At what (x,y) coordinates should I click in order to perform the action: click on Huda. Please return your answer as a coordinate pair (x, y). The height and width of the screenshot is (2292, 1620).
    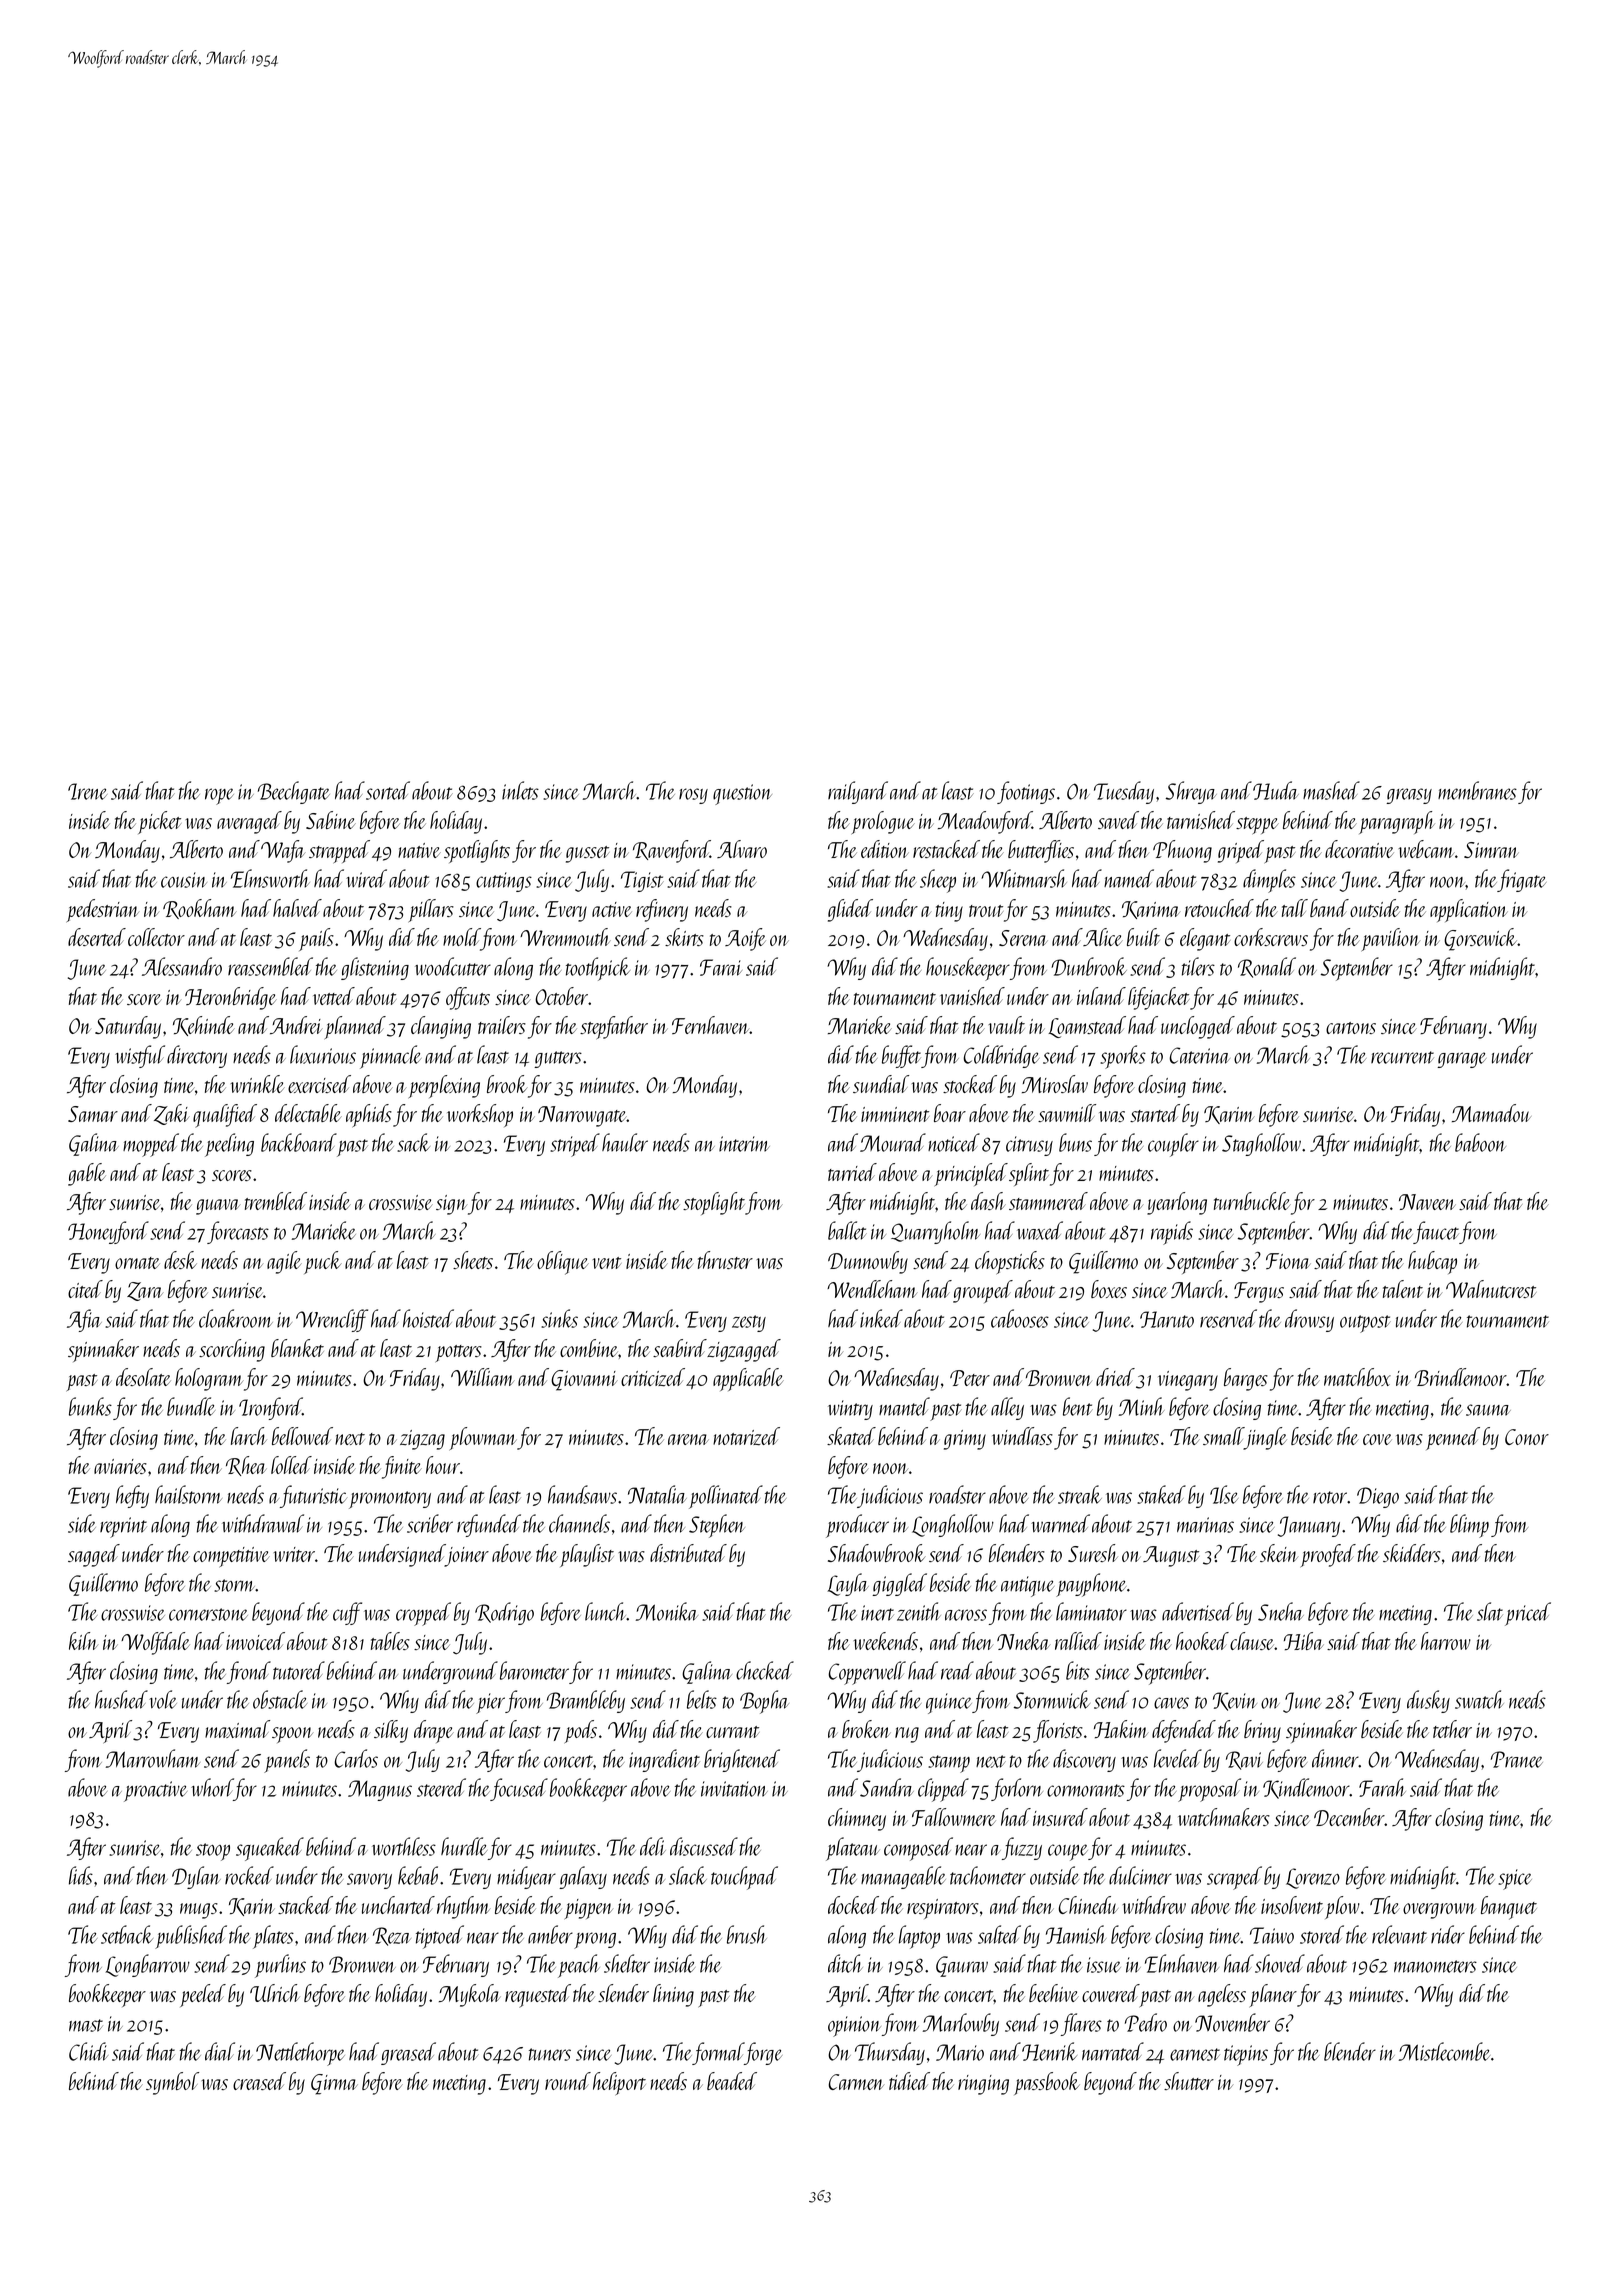
    Looking at the image, I should click on (1276, 790).
